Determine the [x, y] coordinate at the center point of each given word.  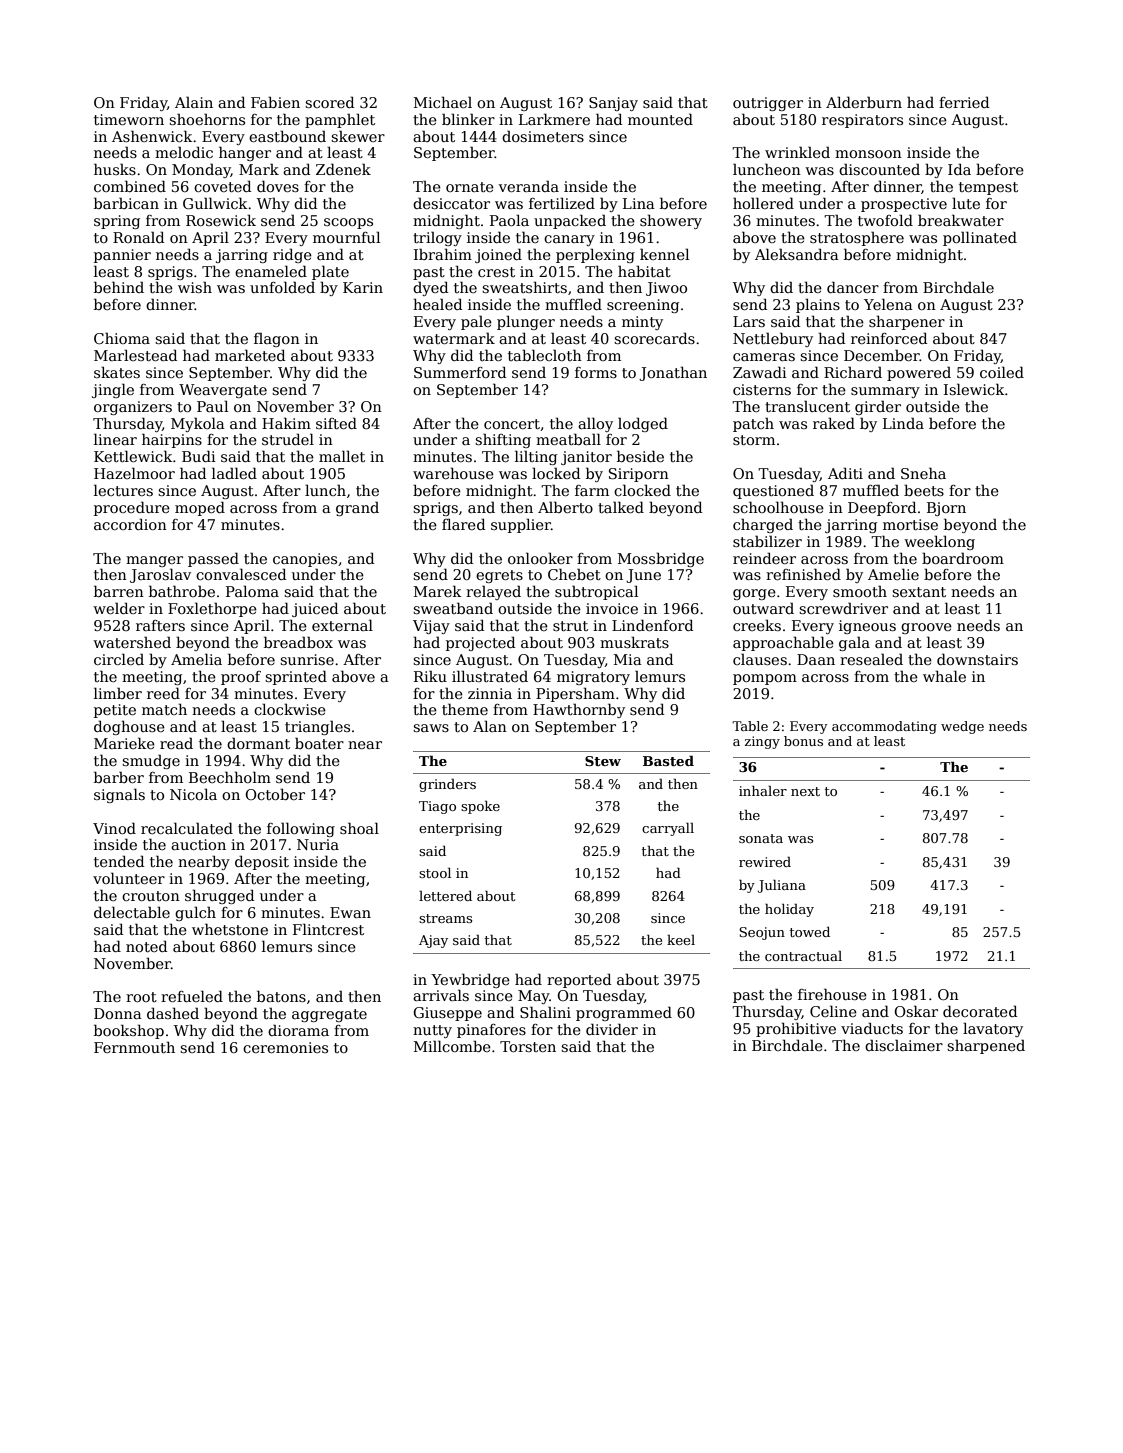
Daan [816, 659]
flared [464, 524]
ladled [234, 473]
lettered [445, 896]
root [141, 997]
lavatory [993, 1029]
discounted [879, 169]
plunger [526, 322]
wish [195, 287]
